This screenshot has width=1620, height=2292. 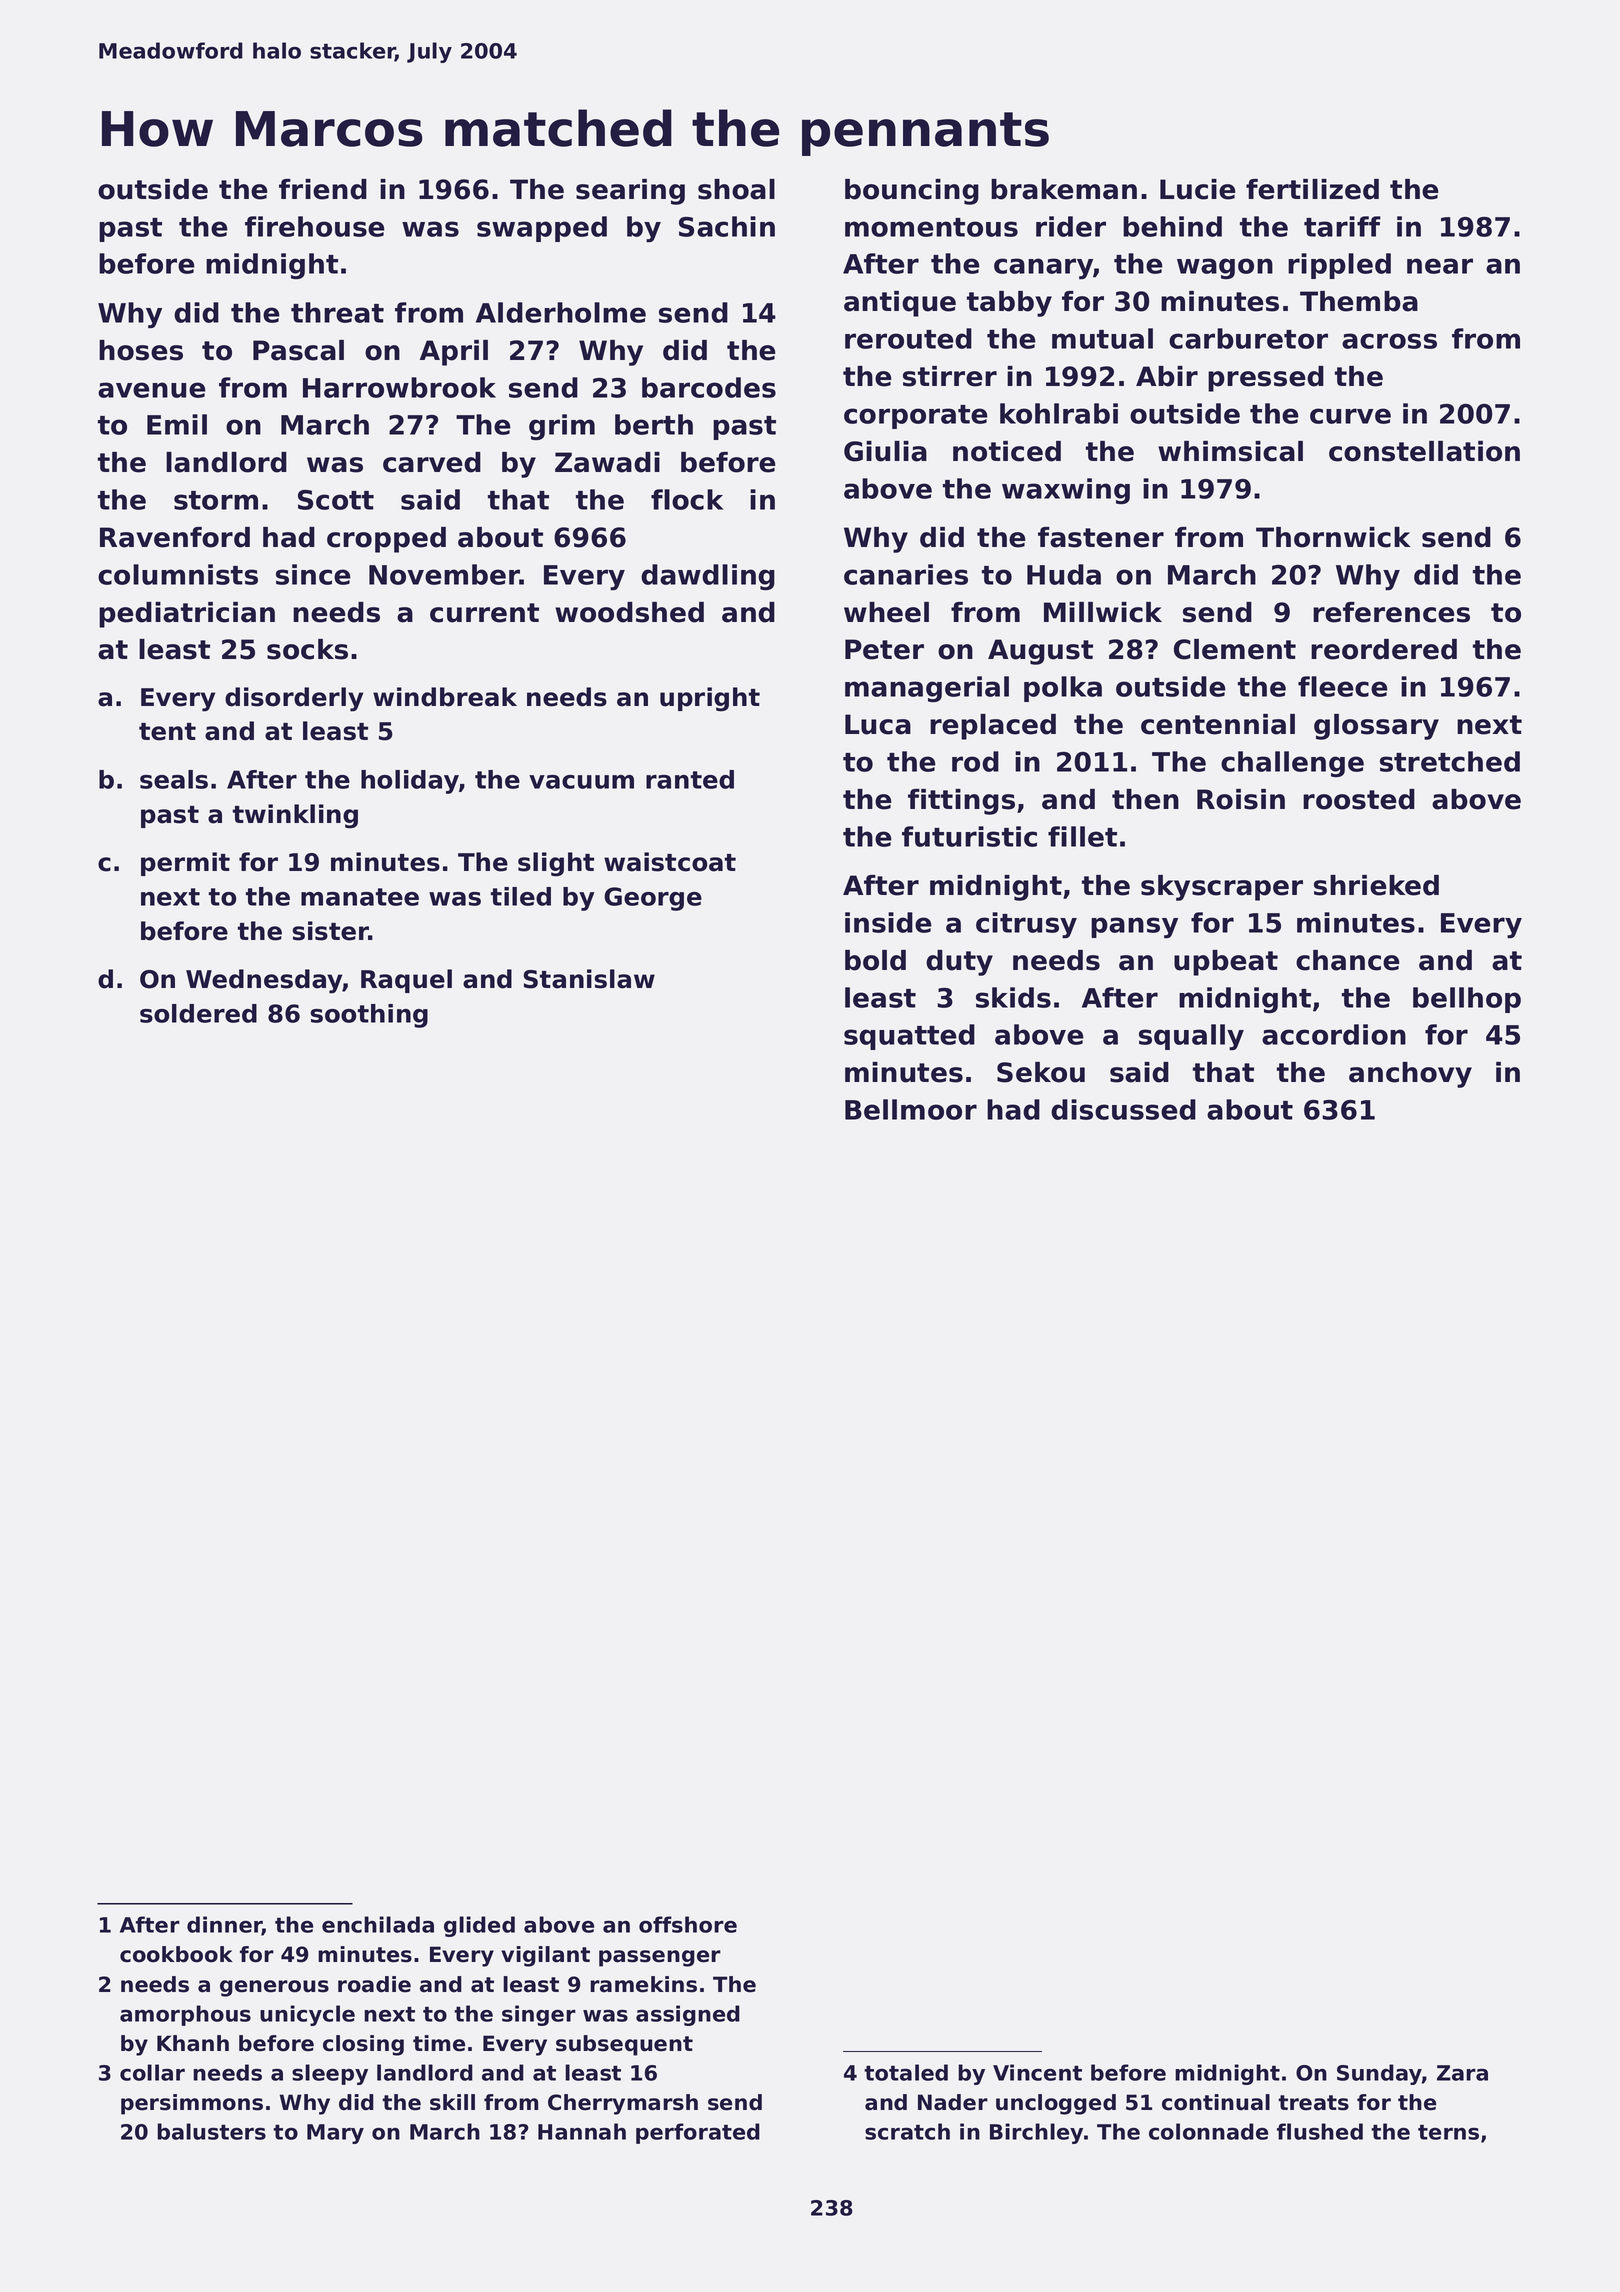 What do you see at coordinates (1410, 1075) in the screenshot?
I see `anchovy` at bounding box center [1410, 1075].
